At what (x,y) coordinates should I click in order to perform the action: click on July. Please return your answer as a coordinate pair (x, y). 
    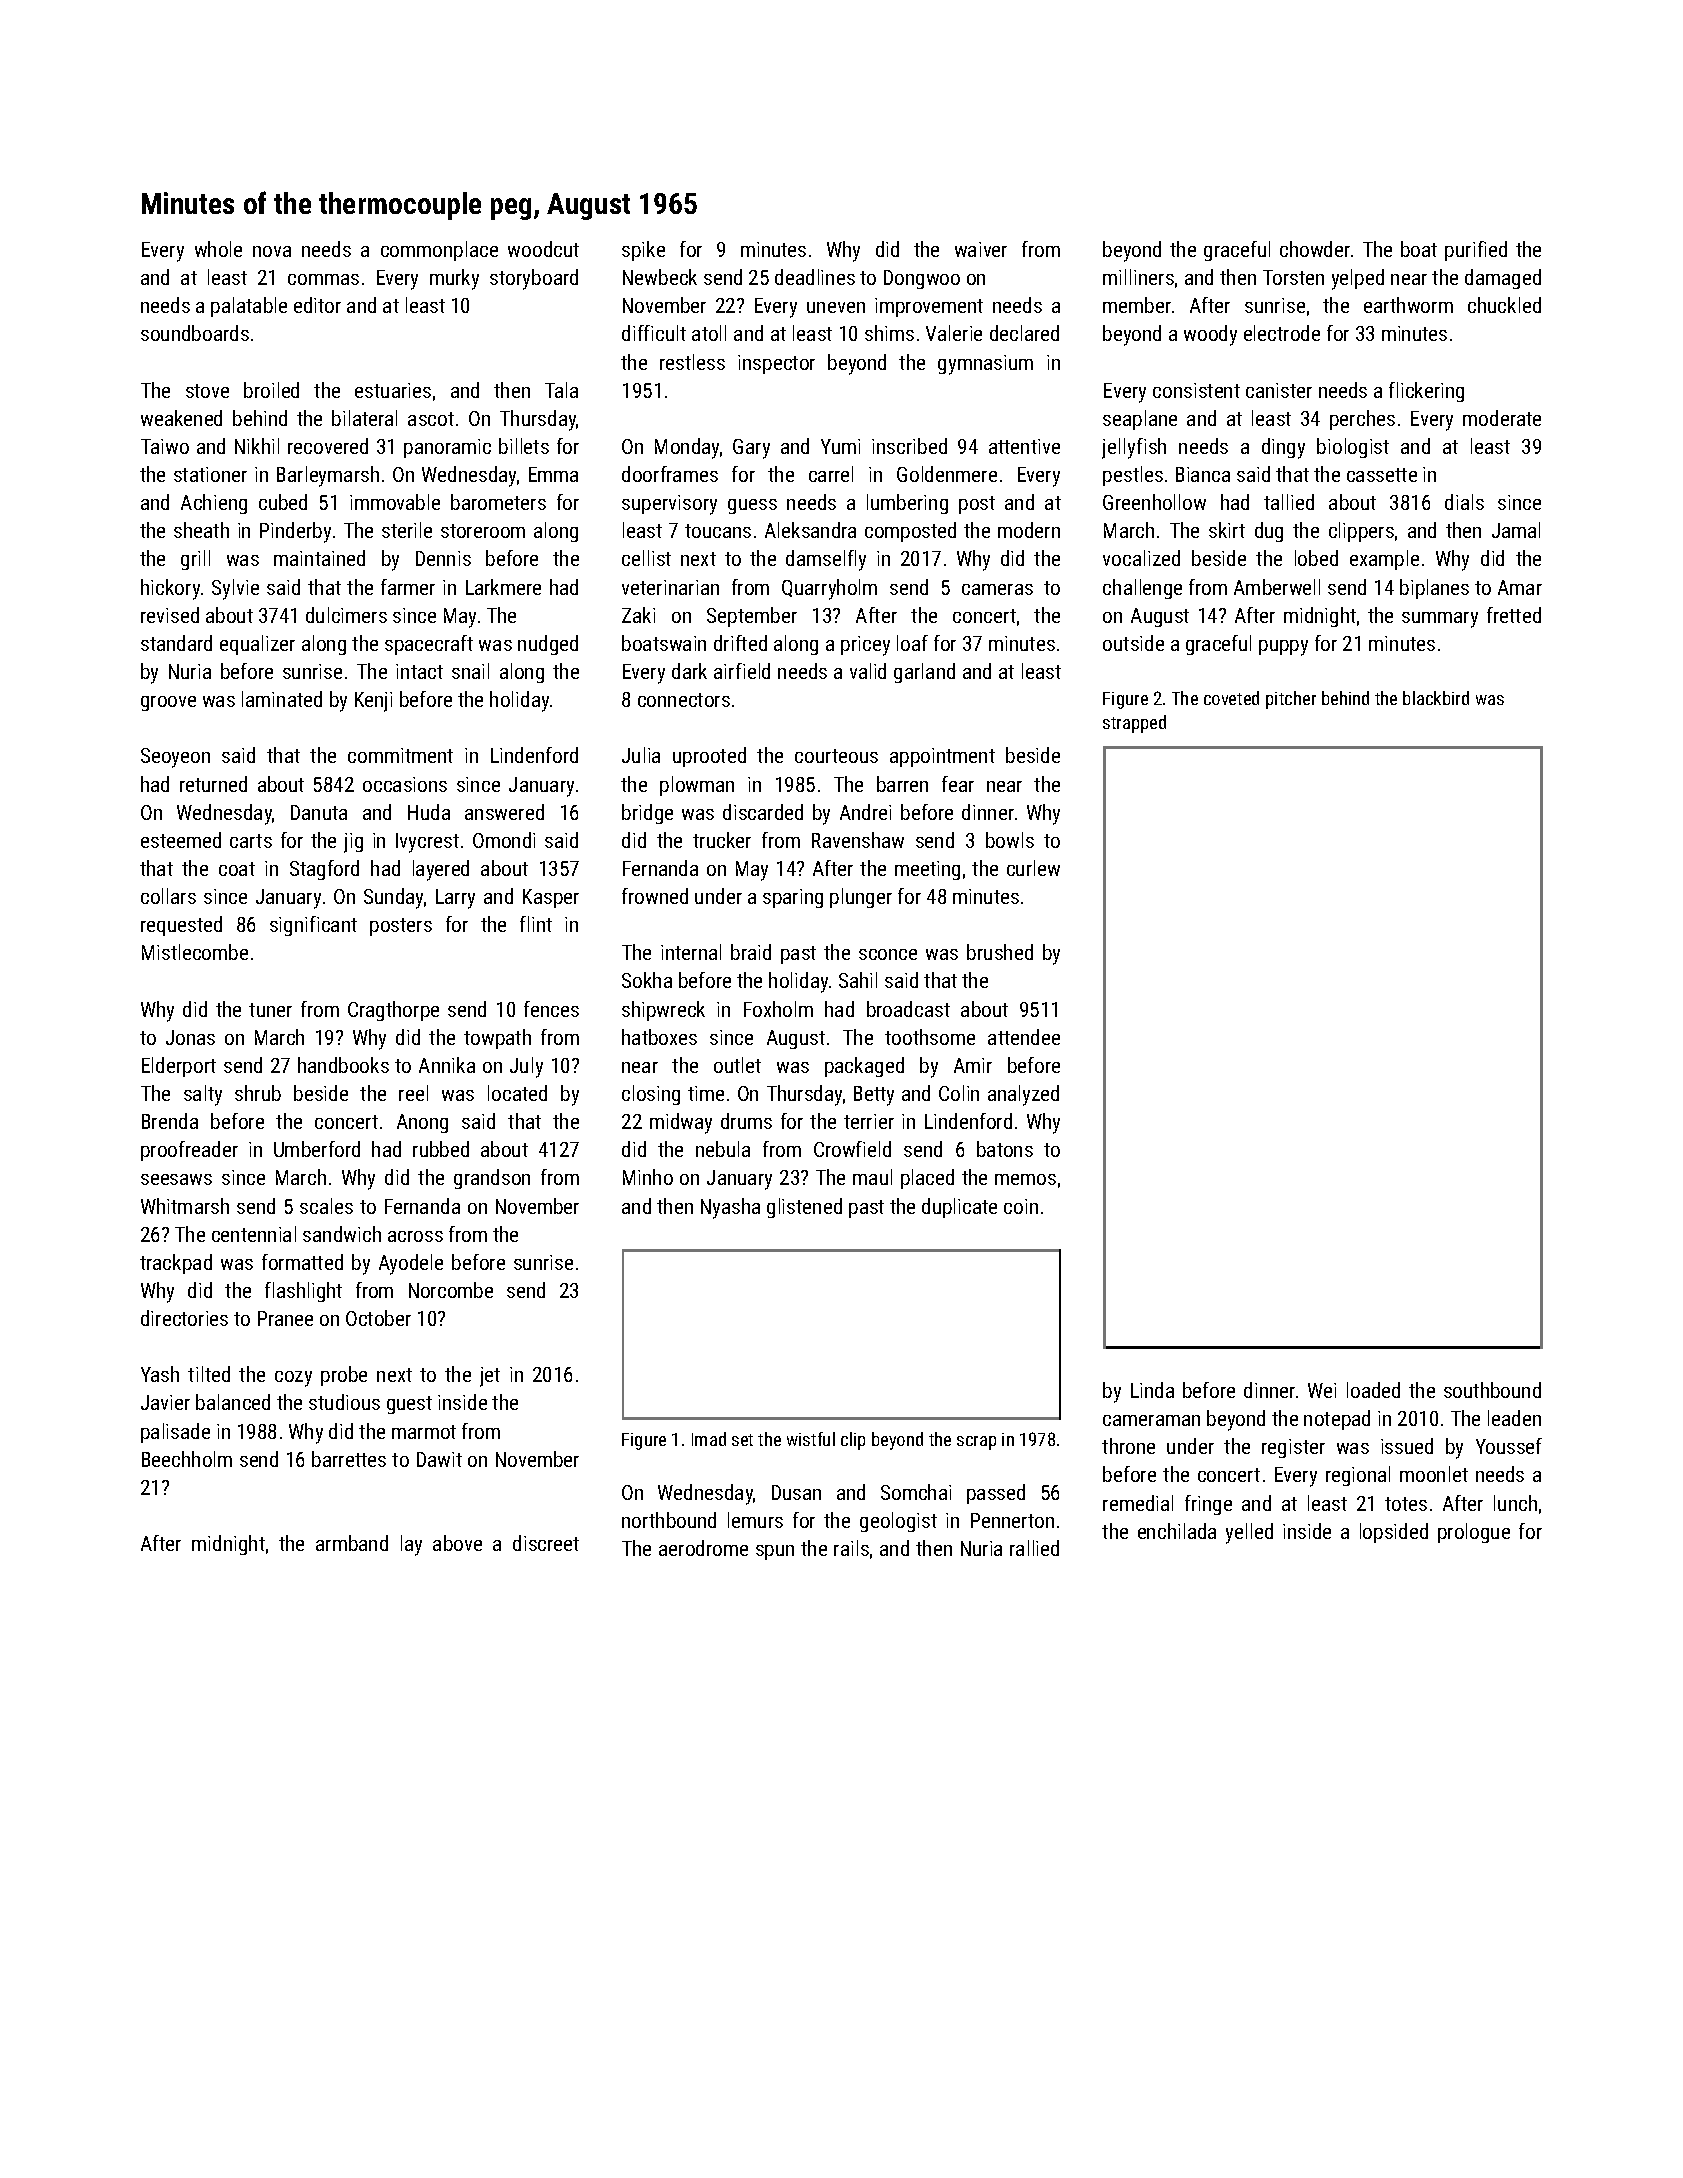
    Looking at the image, I should click on (526, 1067).
